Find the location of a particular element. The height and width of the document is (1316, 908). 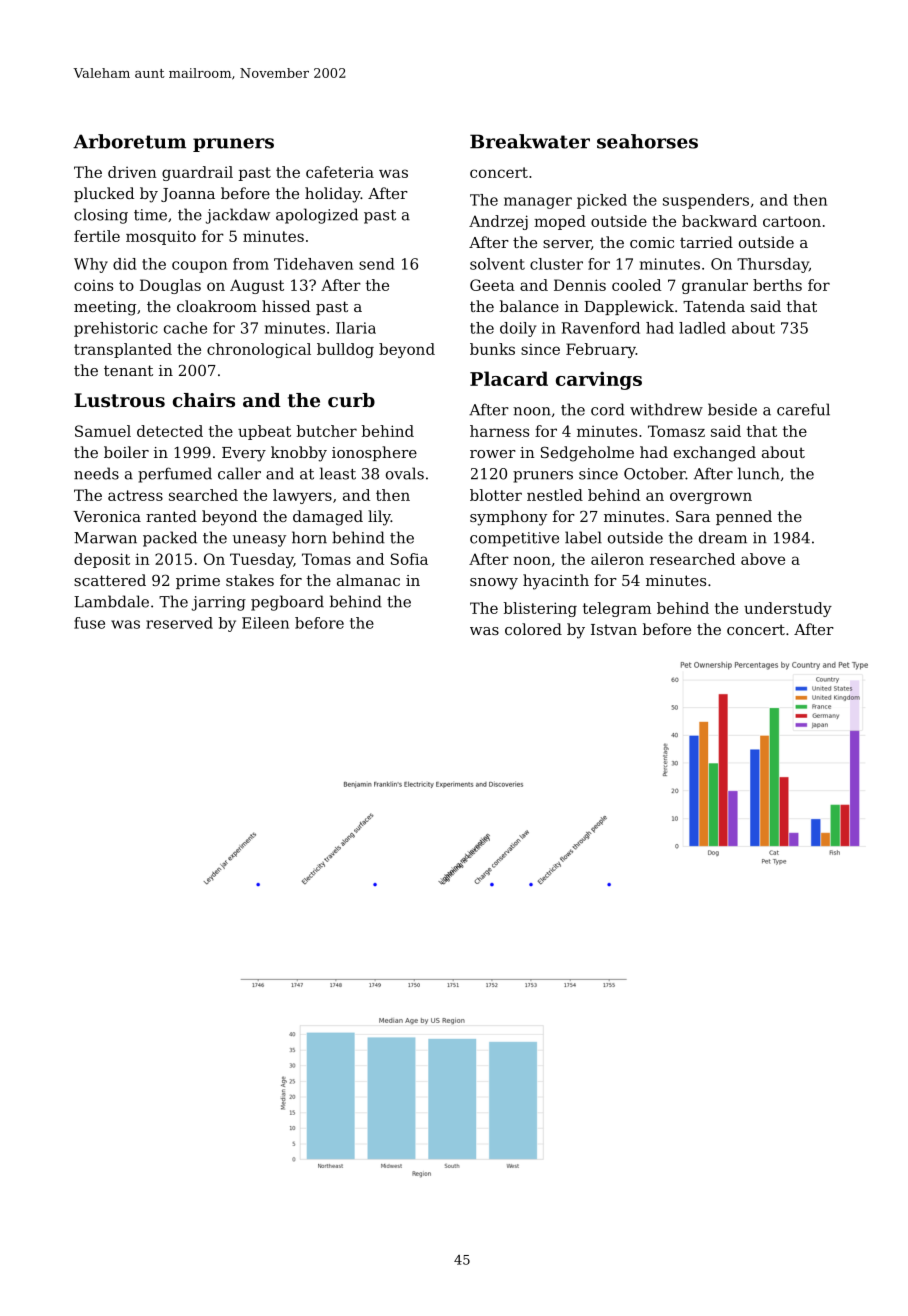

prime is located at coordinates (198, 582).
